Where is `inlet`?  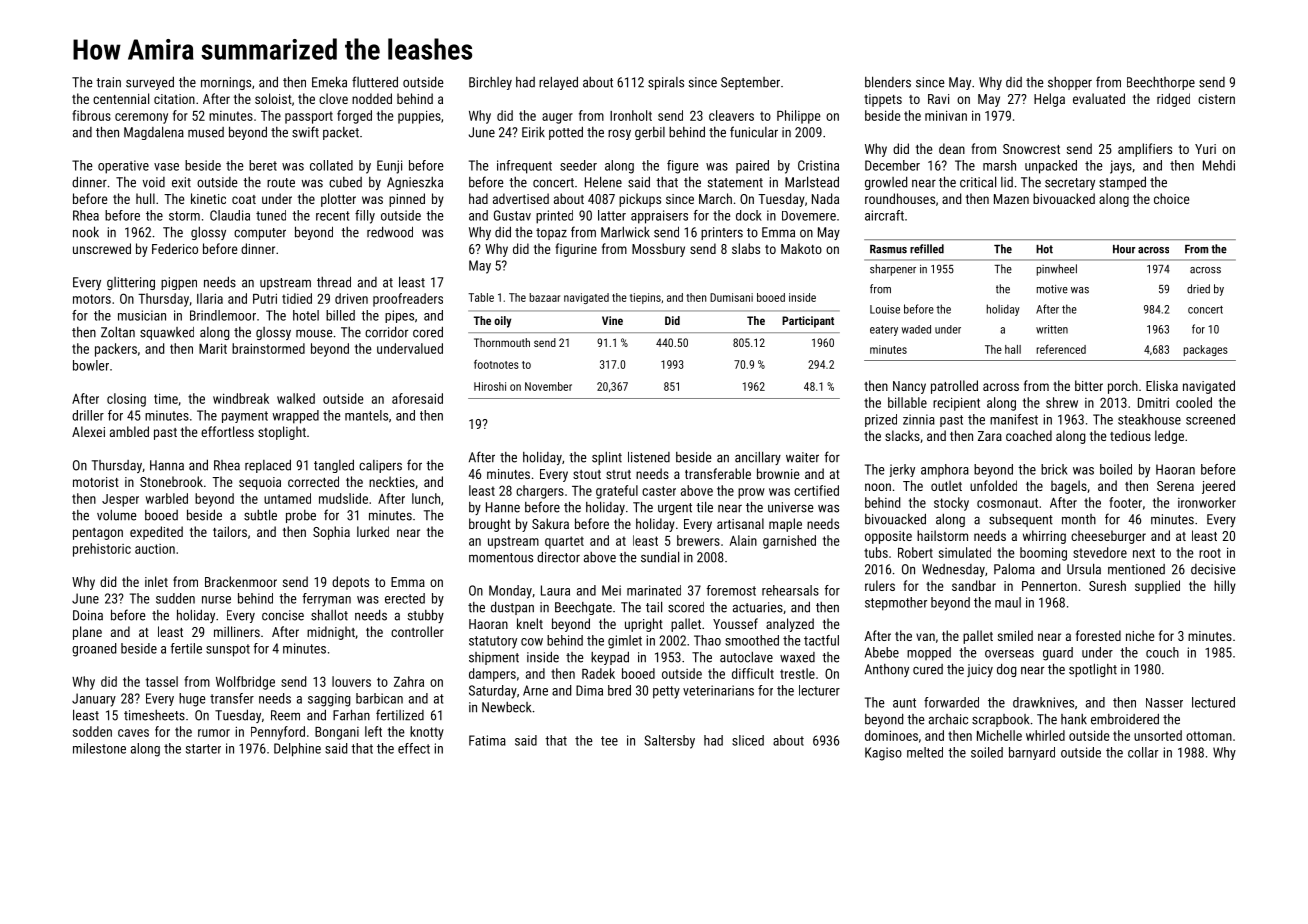 inlet is located at coordinates (156, 581).
